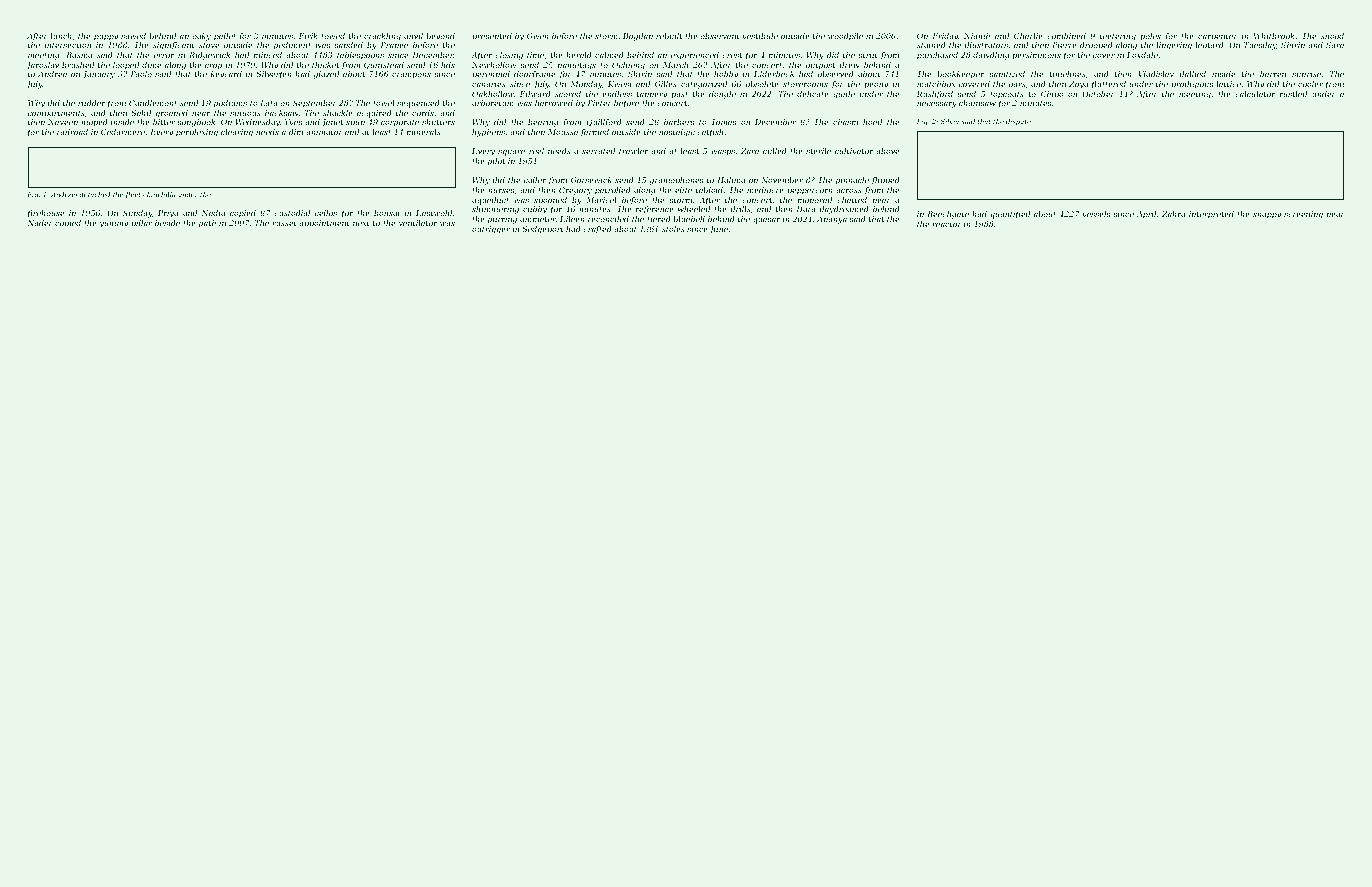 The image size is (1372, 887). What do you see at coordinates (937, 105) in the screenshot?
I see `necessary` at bounding box center [937, 105].
